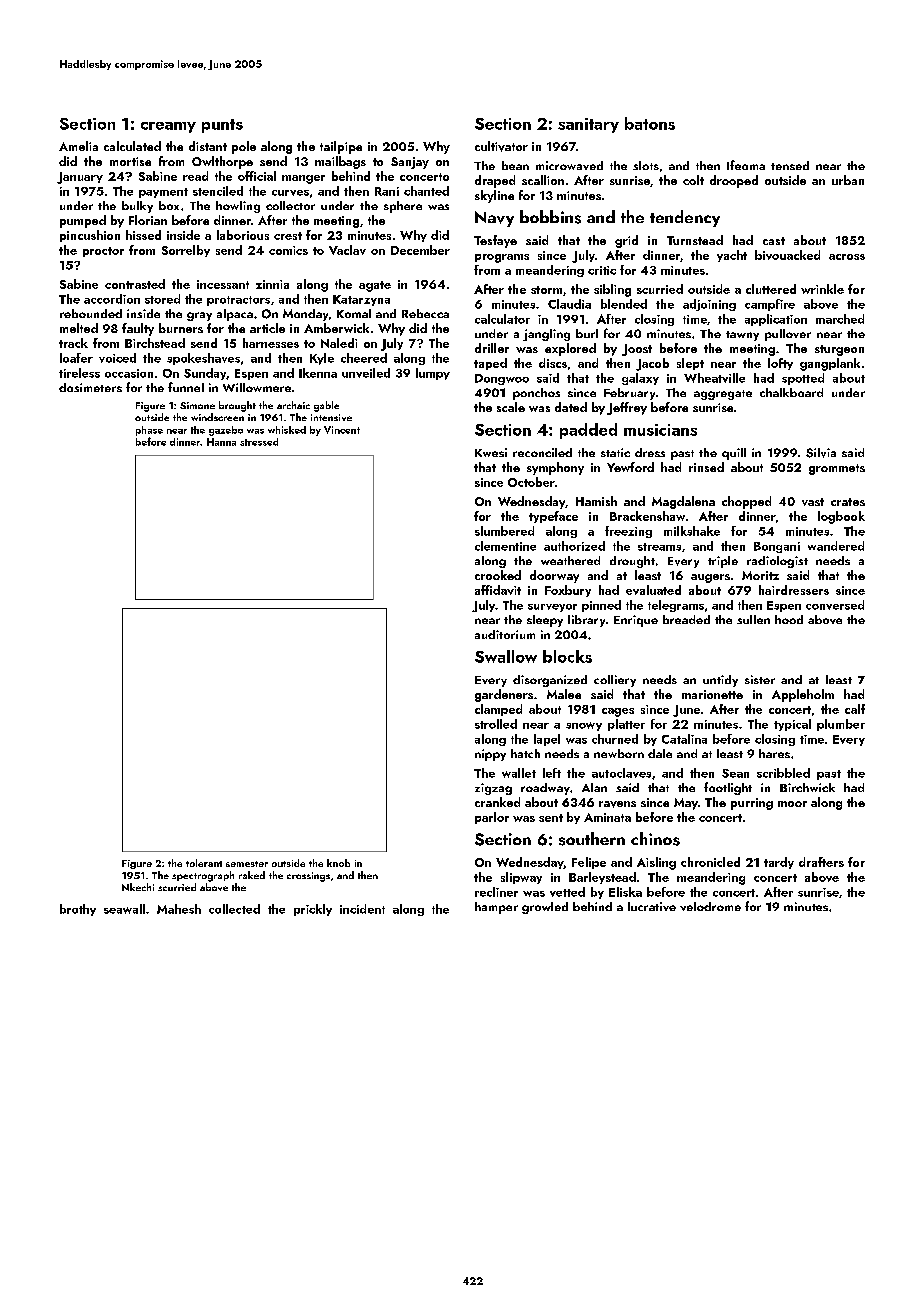 This screenshot has width=924, height=1308. What do you see at coordinates (574, 546) in the screenshot?
I see `authorized` at bounding box center [574, 546].
